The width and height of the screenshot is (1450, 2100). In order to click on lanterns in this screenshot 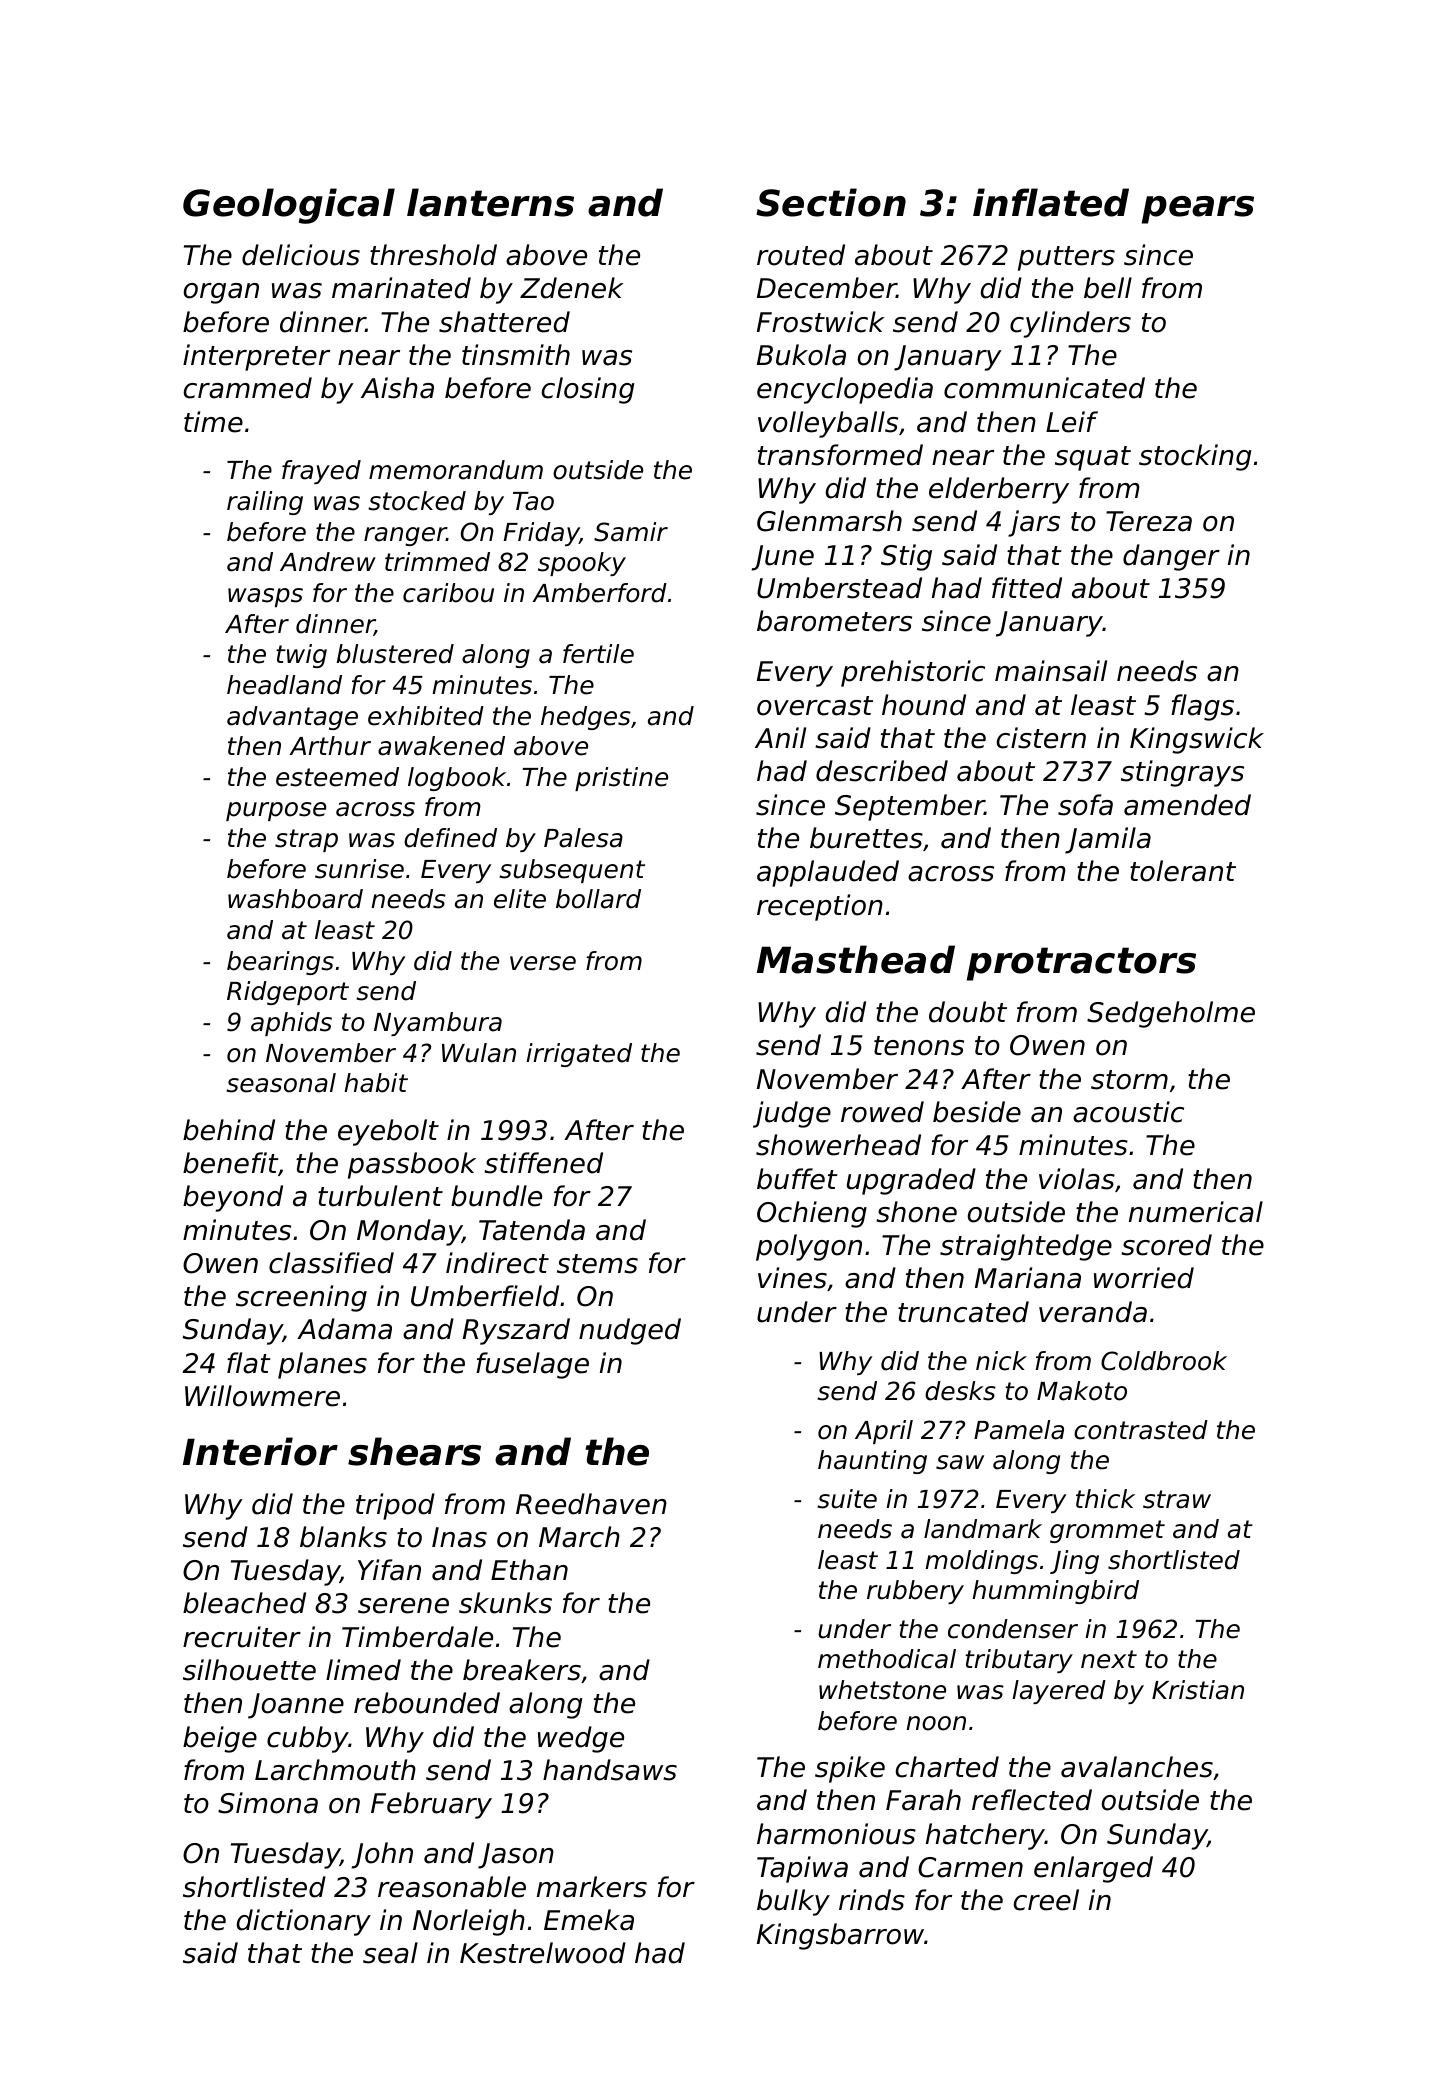, I will do `click(490, 202)`.
